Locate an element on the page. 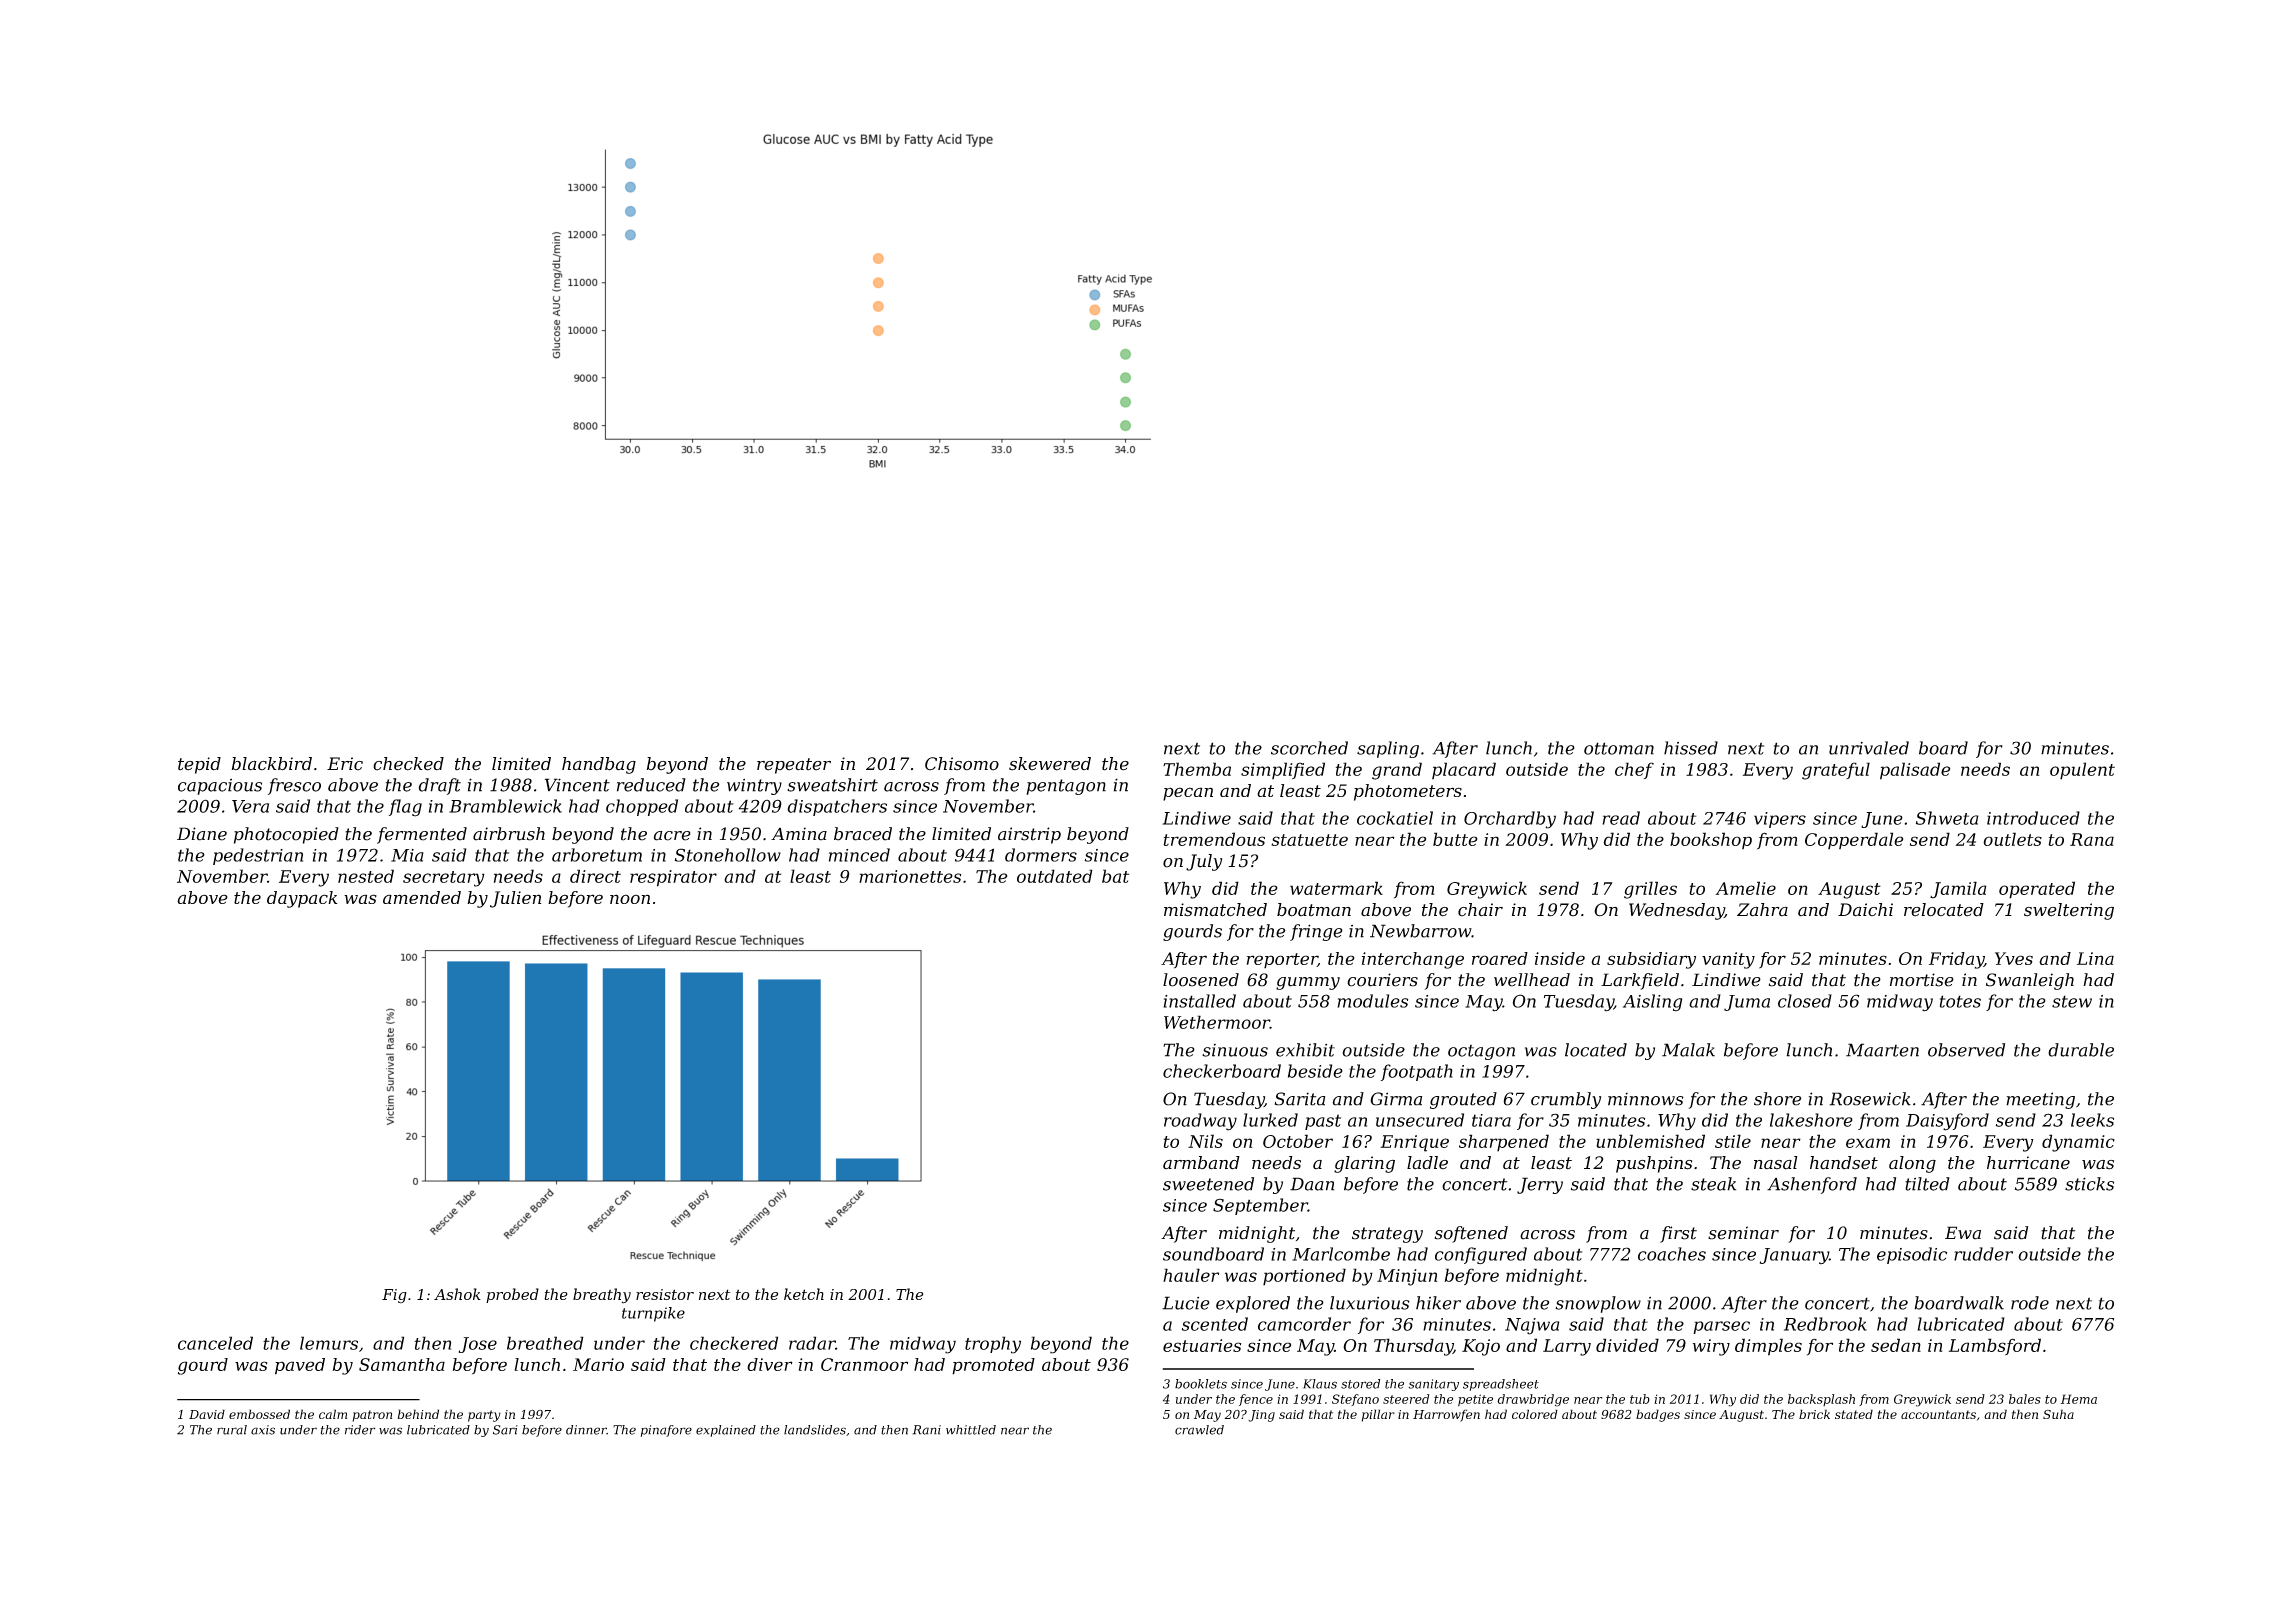  checked is located at coordinates (408, 764).
